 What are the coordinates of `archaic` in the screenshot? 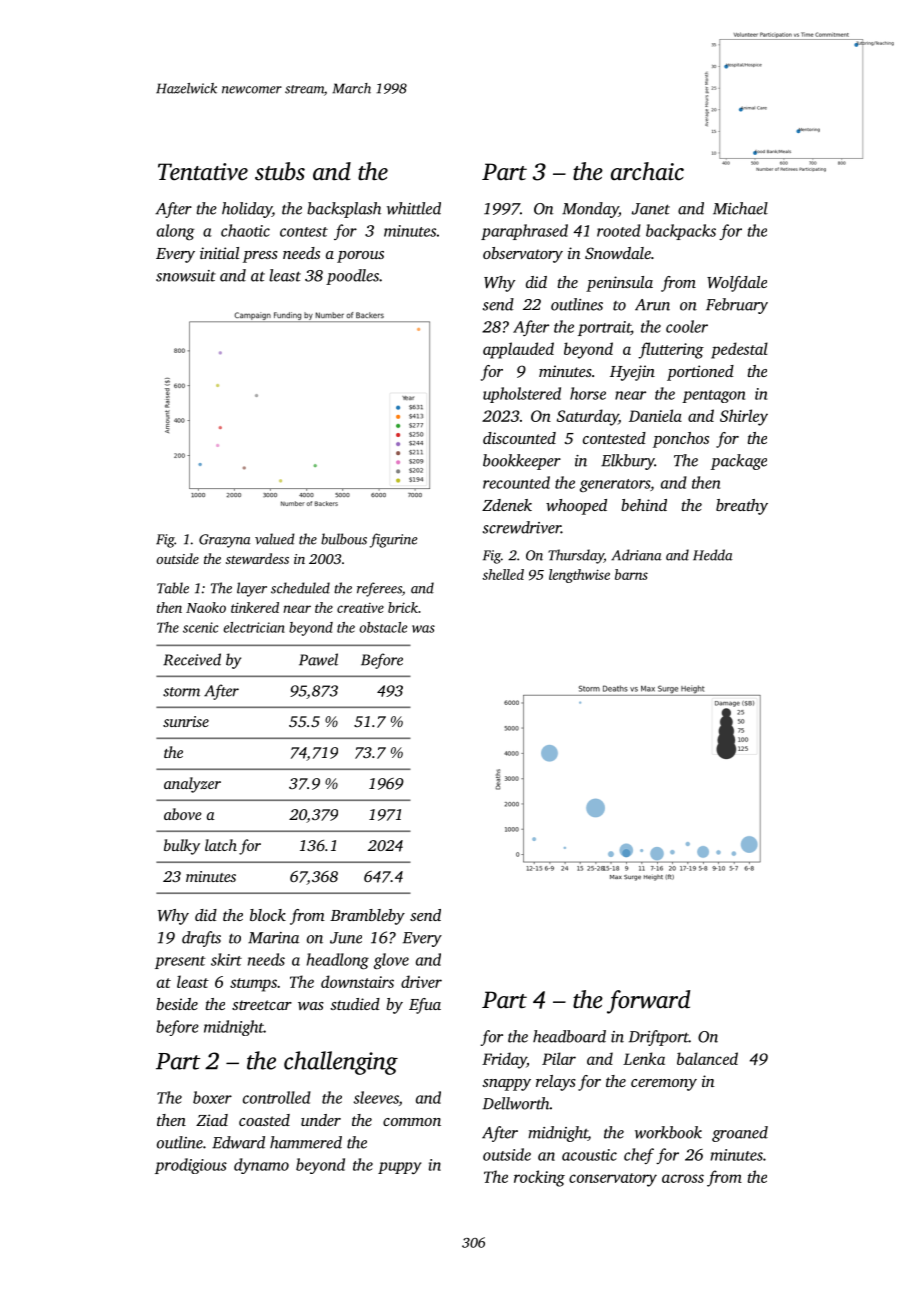 It's located at (647, 171).
